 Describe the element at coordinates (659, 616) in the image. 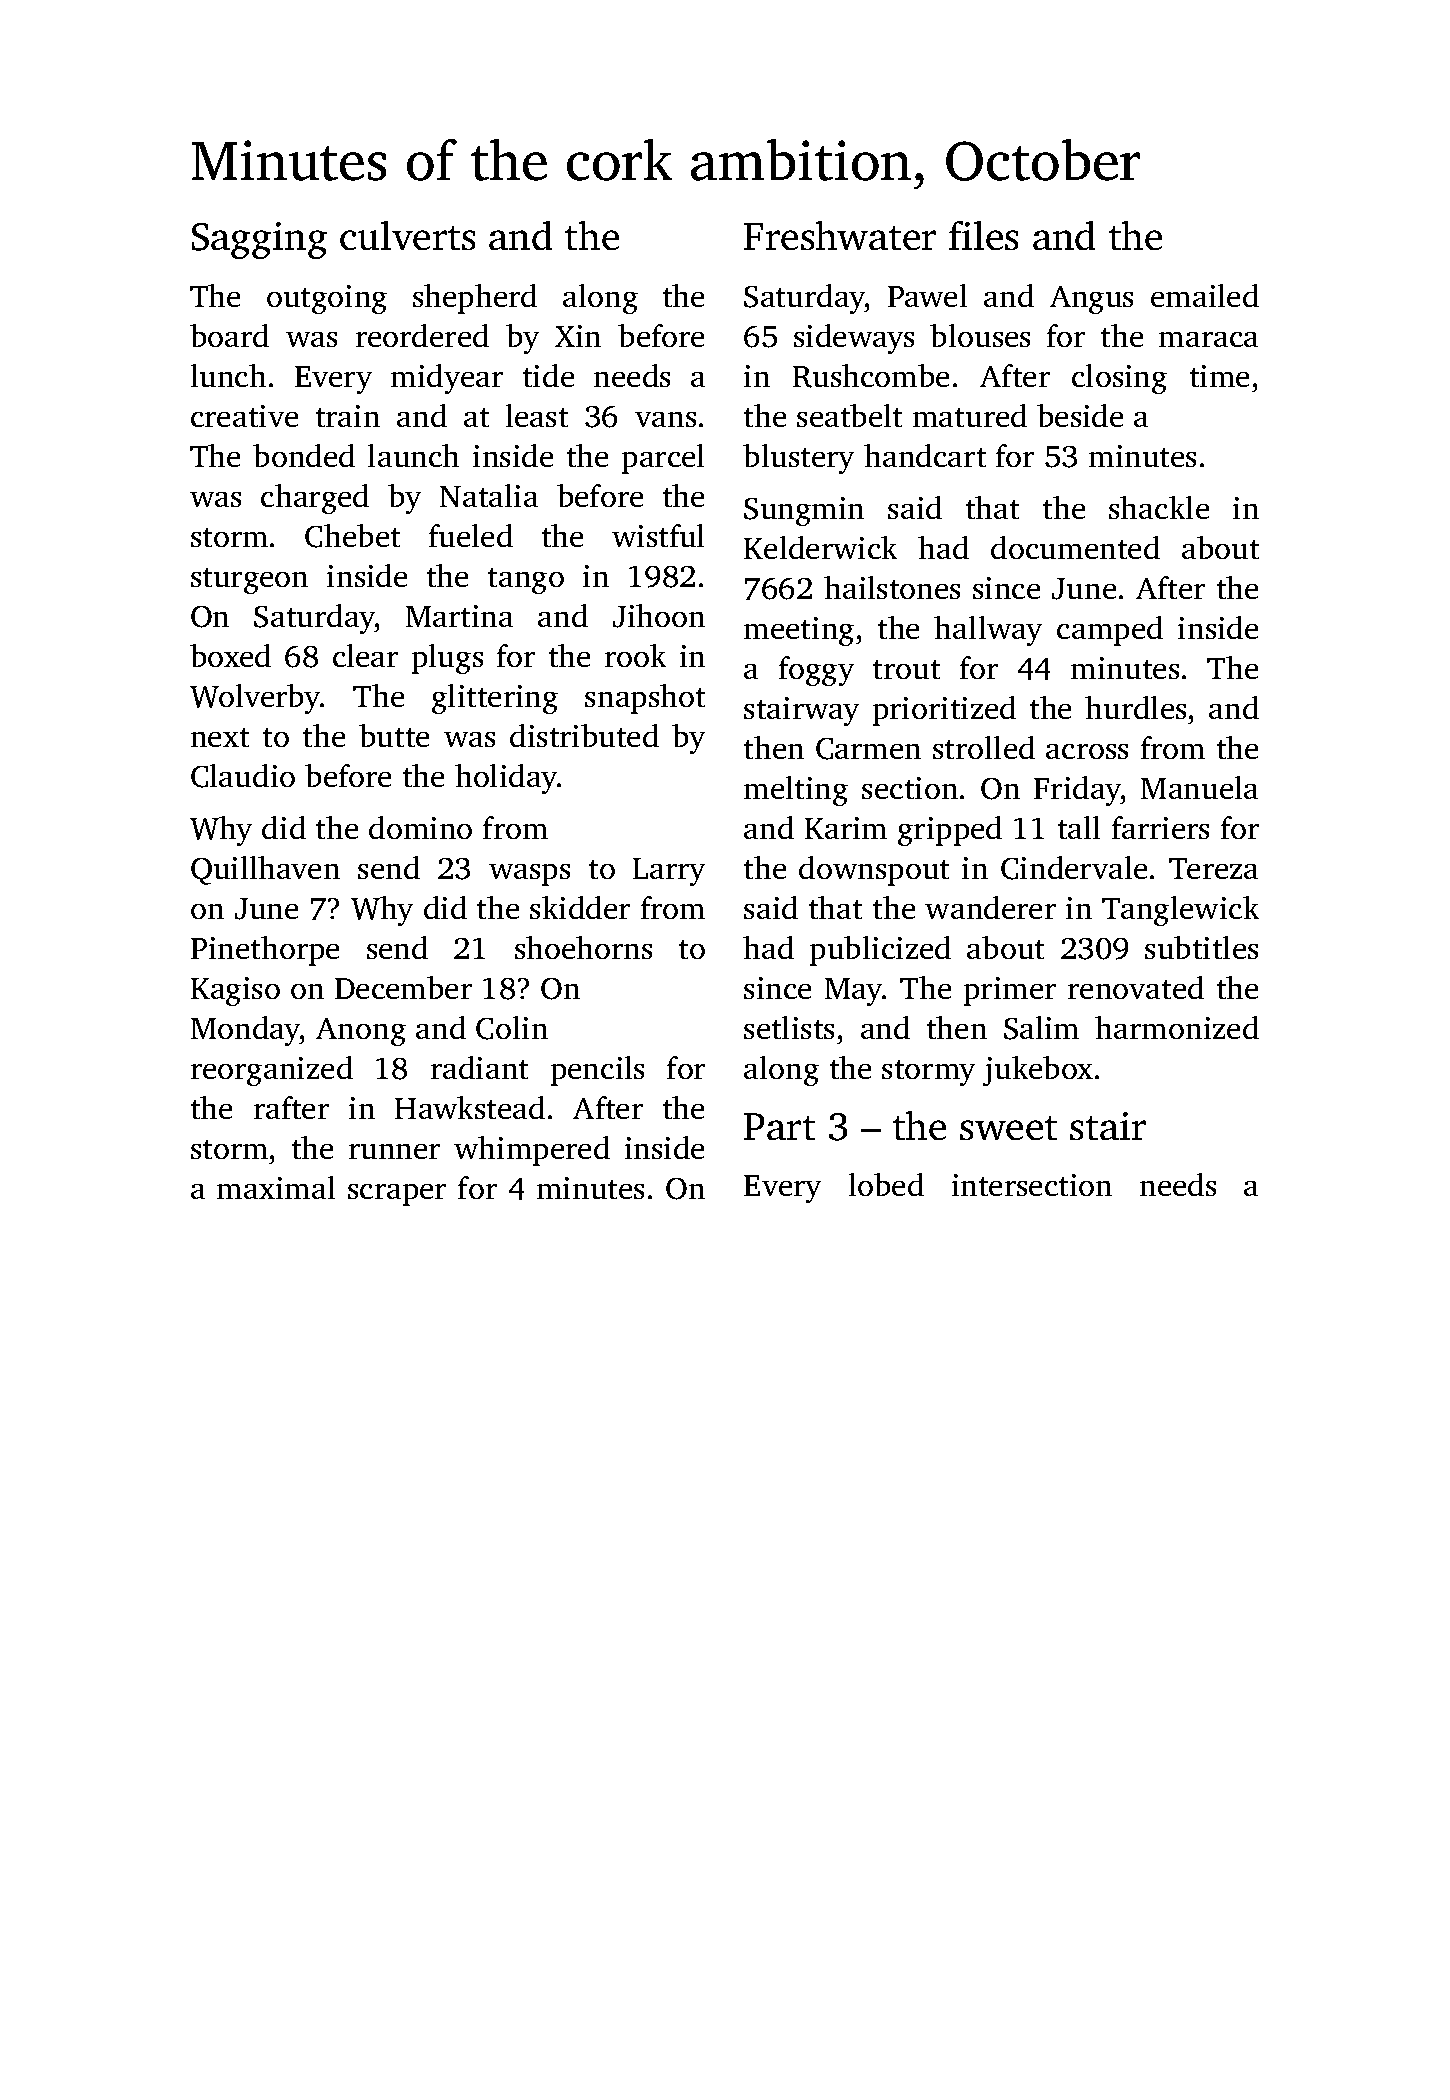

I see `Jihoon` at that location.
